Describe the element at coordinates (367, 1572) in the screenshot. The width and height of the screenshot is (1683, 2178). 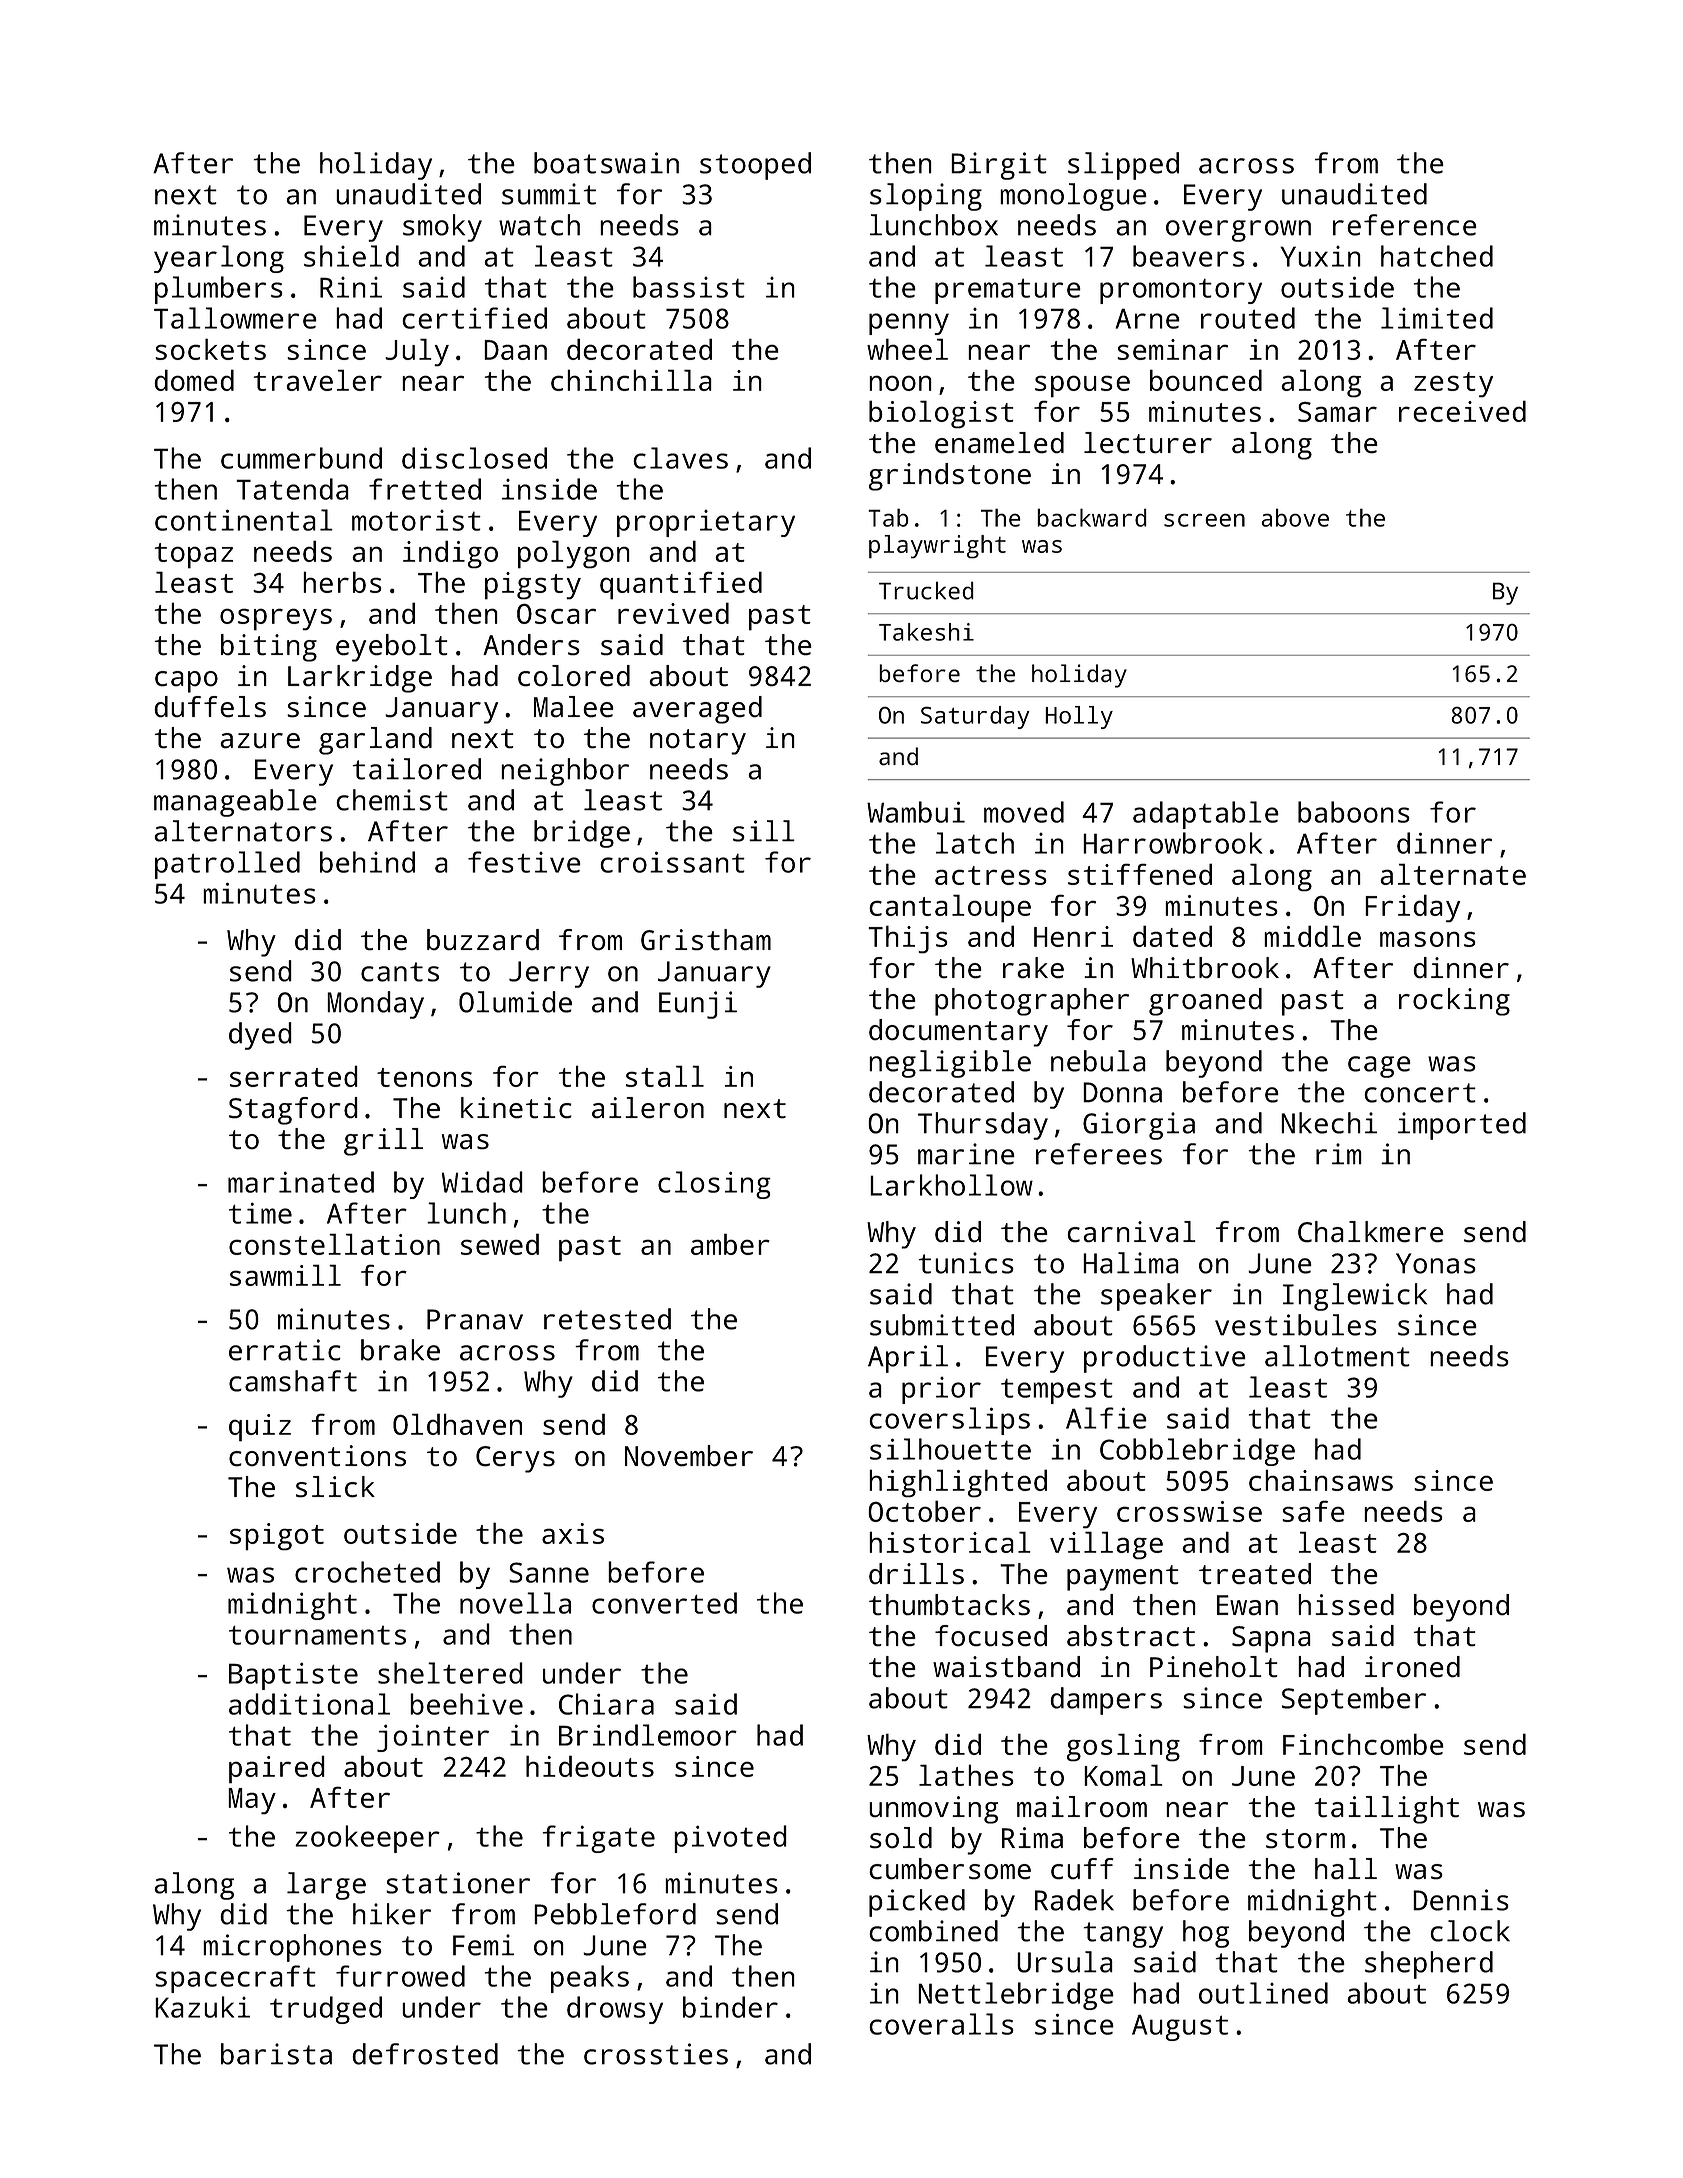
I see `crocheted` at that location.
